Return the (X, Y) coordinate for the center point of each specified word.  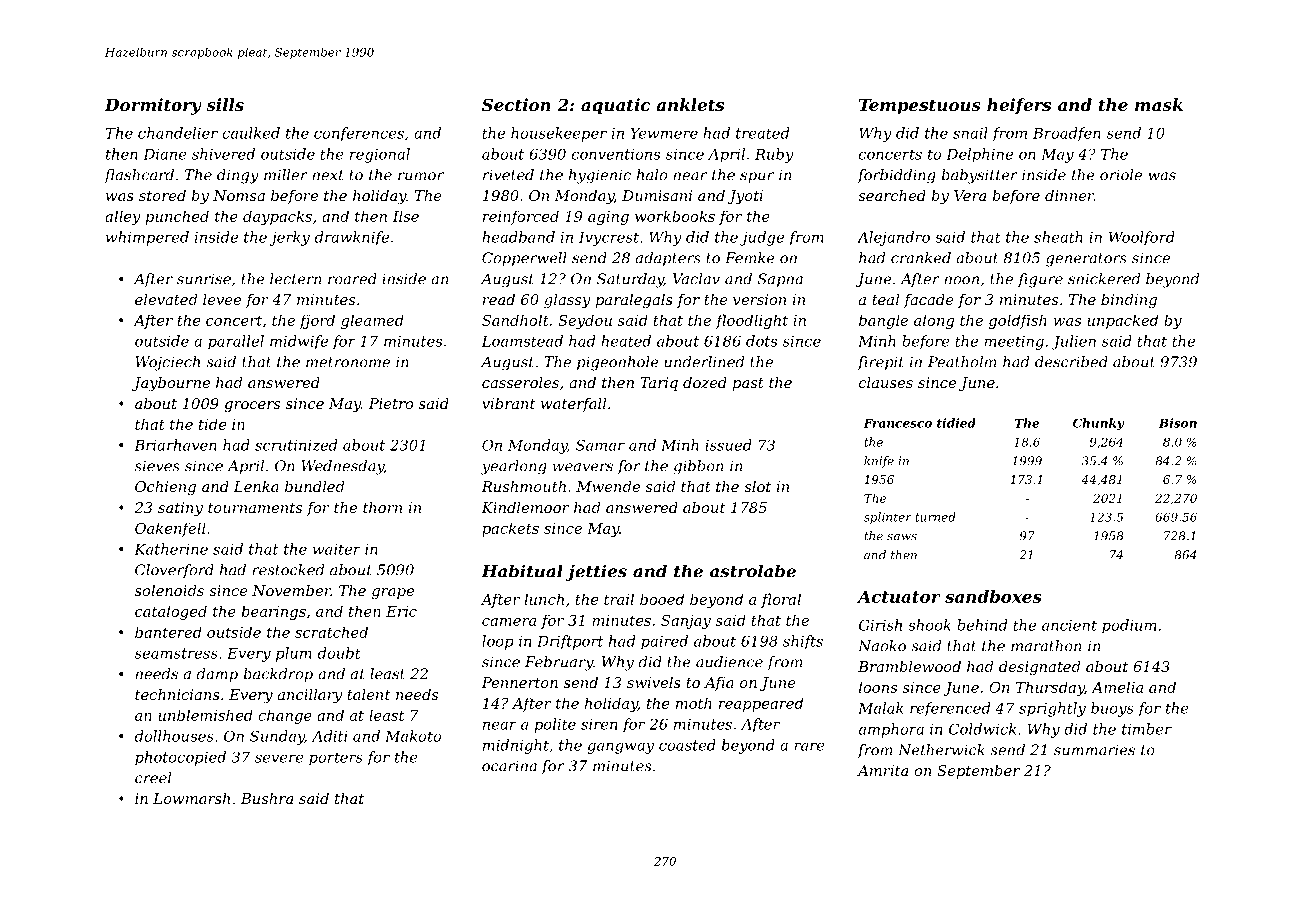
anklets (690, 104)
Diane (165, 154)
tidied (956, 423)
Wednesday (343, 467)
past (748, 384)
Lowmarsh (191, 798)
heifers (1019, 106)
